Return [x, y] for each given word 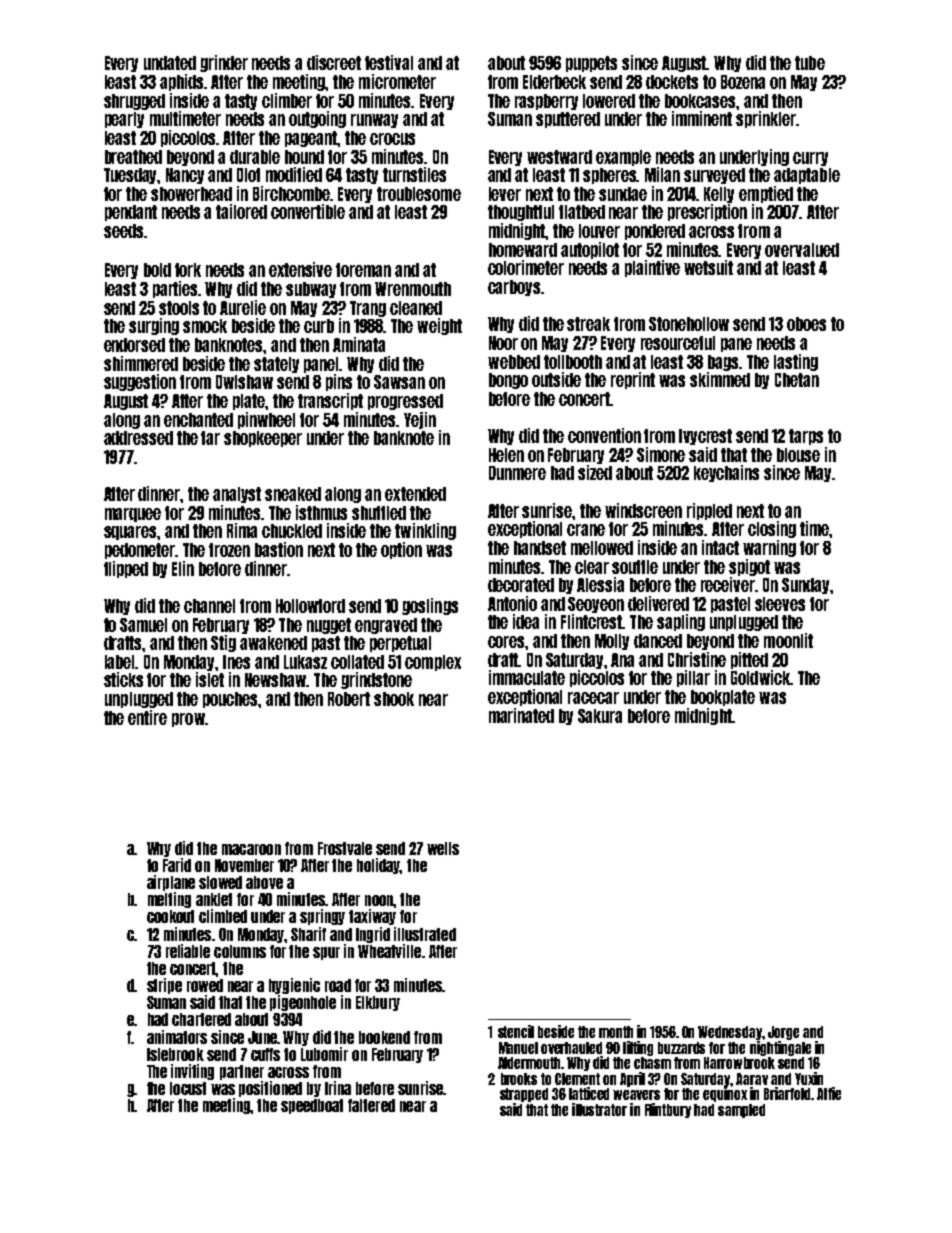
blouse [798, 455]
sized [595, 472]
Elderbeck [554, 82]
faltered [371, 1105]
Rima [242, 530]
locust [188, 1088]
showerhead [191, 194]
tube [810, 63]
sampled [741, 1111]
